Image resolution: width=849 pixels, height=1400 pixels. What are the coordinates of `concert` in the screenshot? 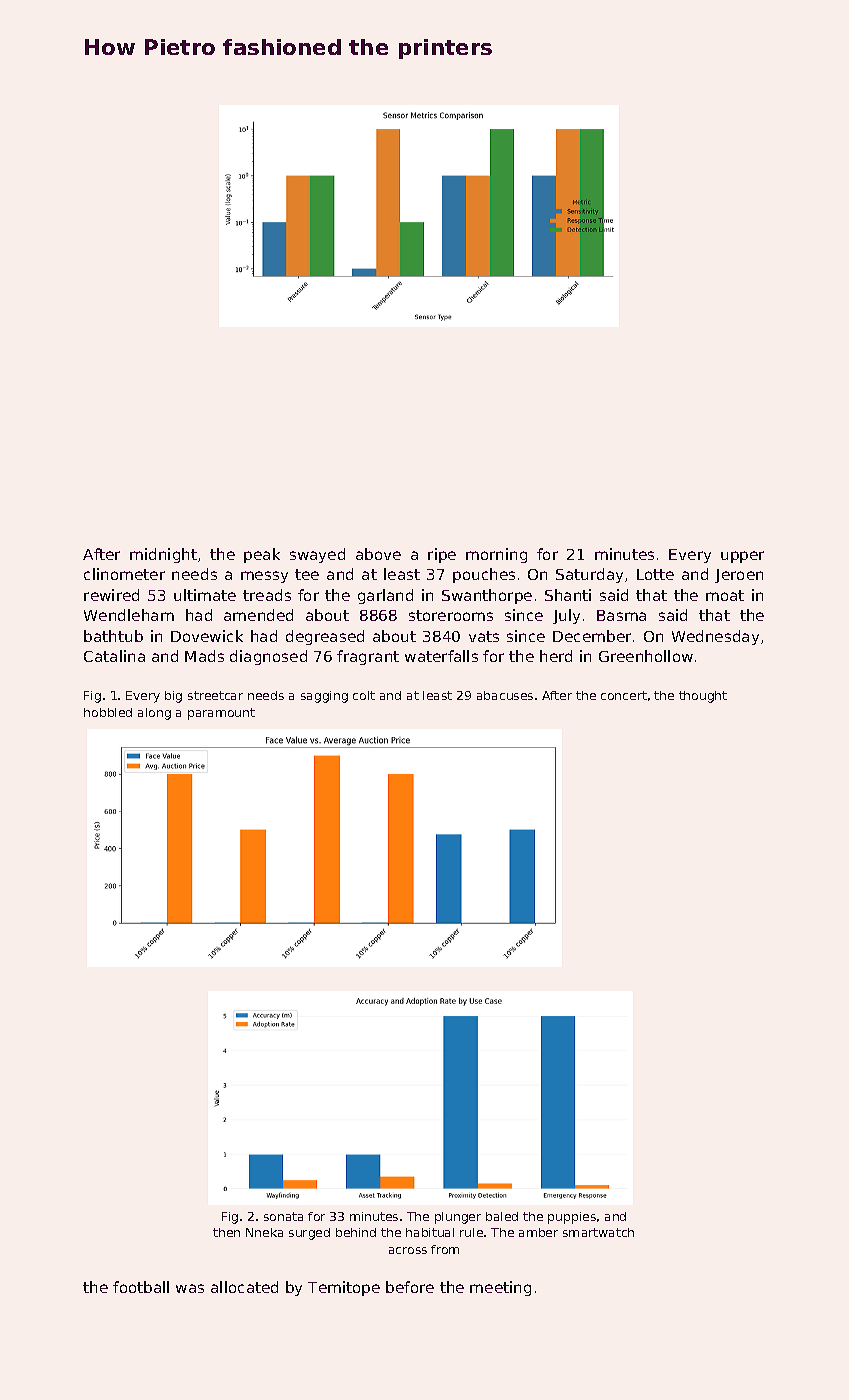 It's located at (624, 695).
